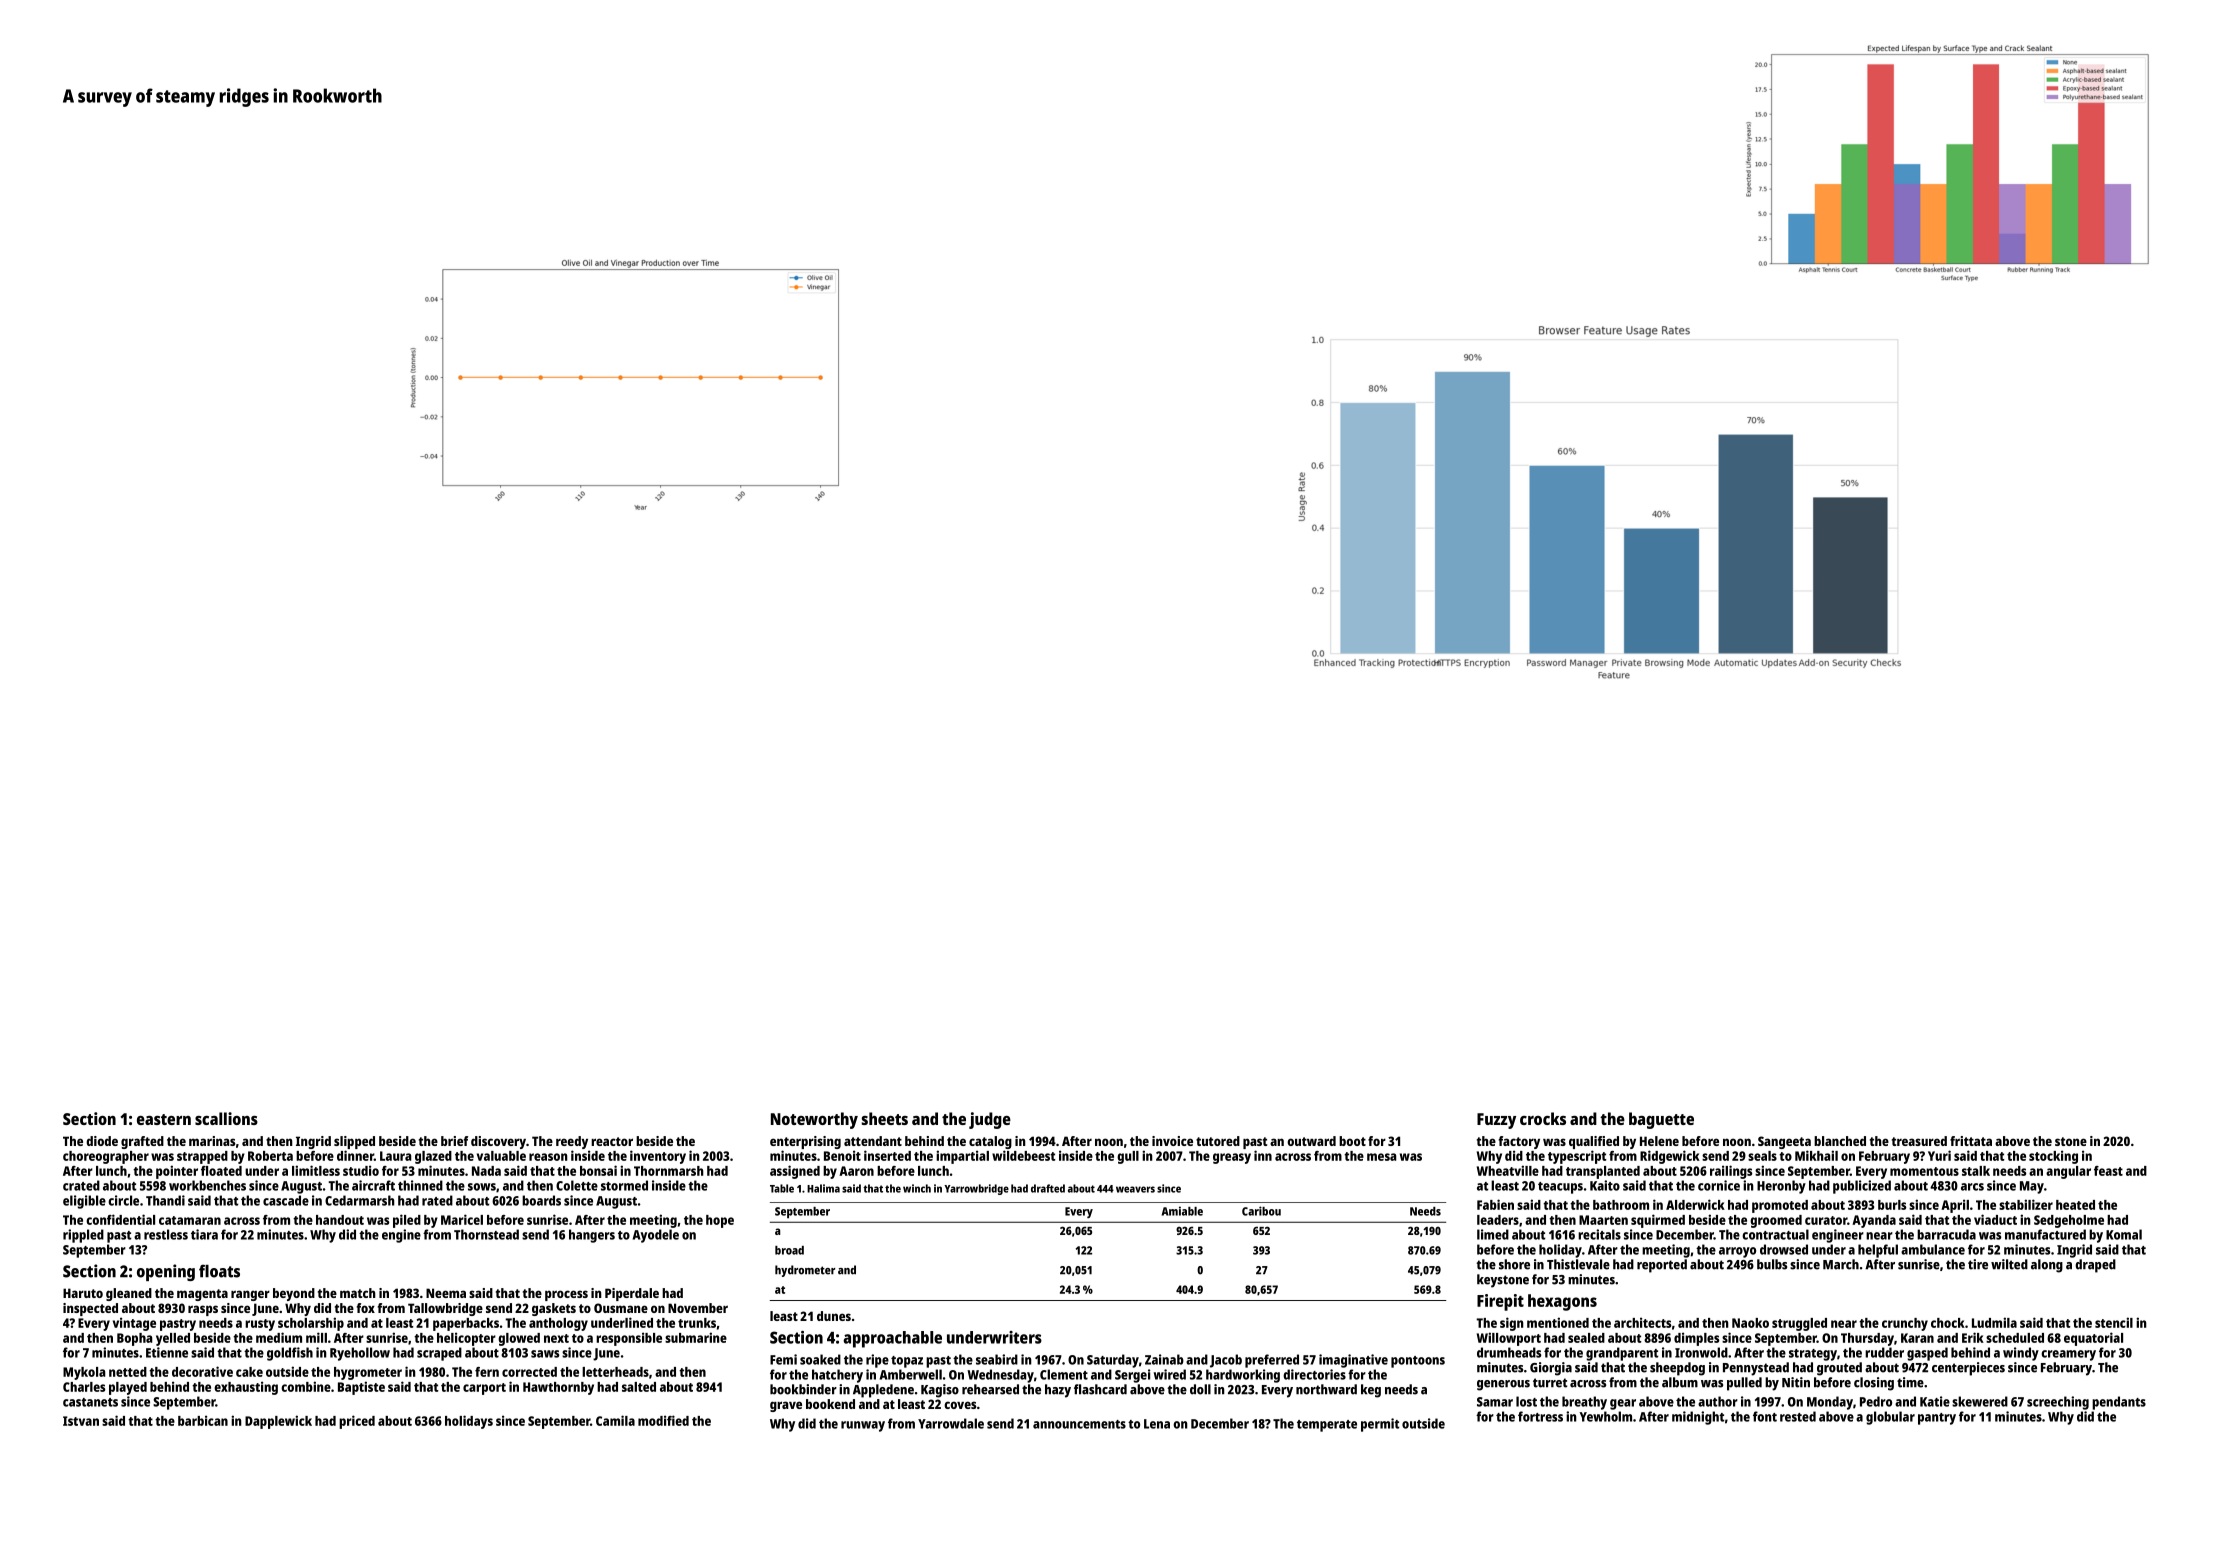  Describe the element at coordinates (90, 1309) in the image. I see `inspected` at that location.
